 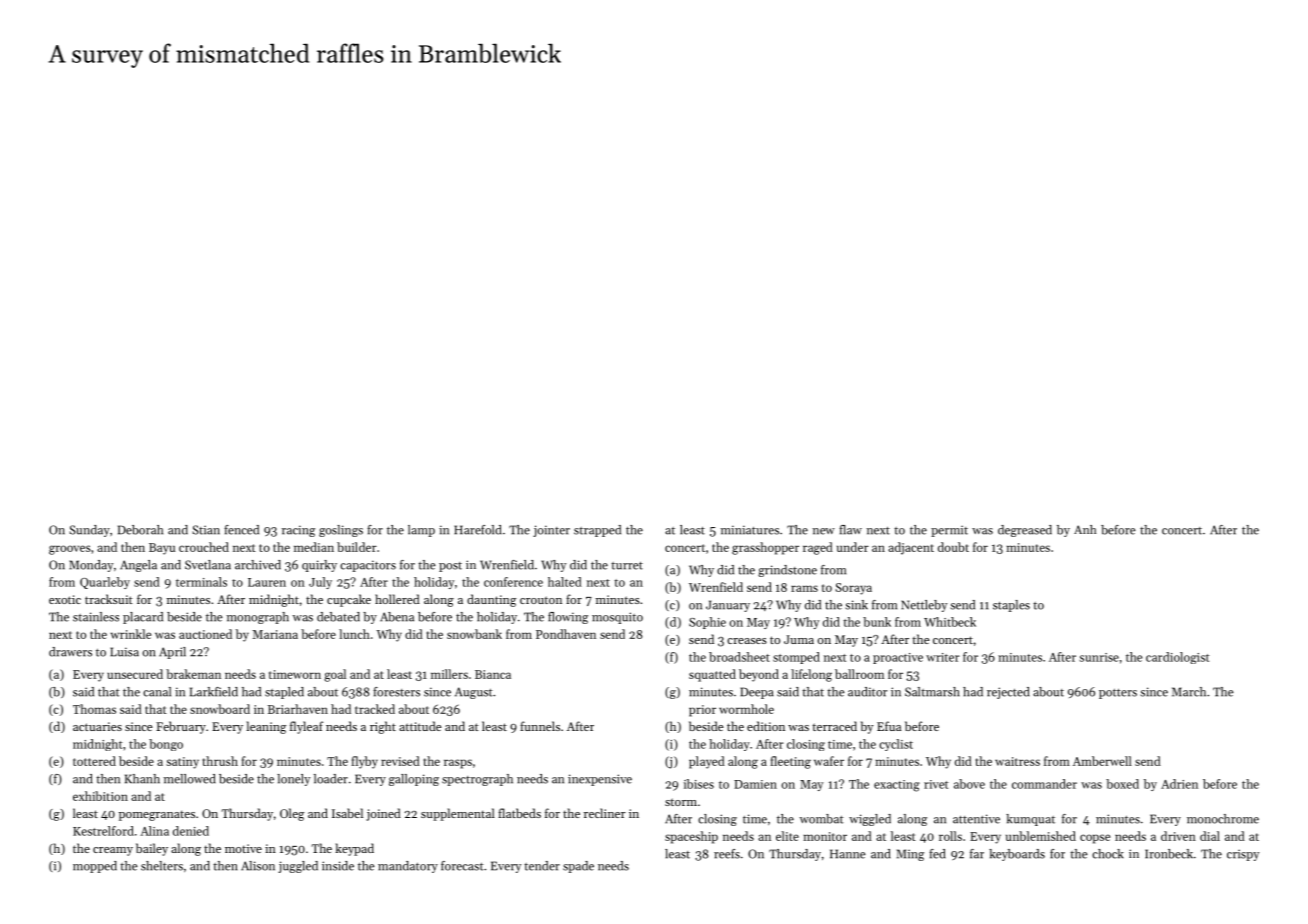 I want to click on wombat, so click(x=821, y=819).
